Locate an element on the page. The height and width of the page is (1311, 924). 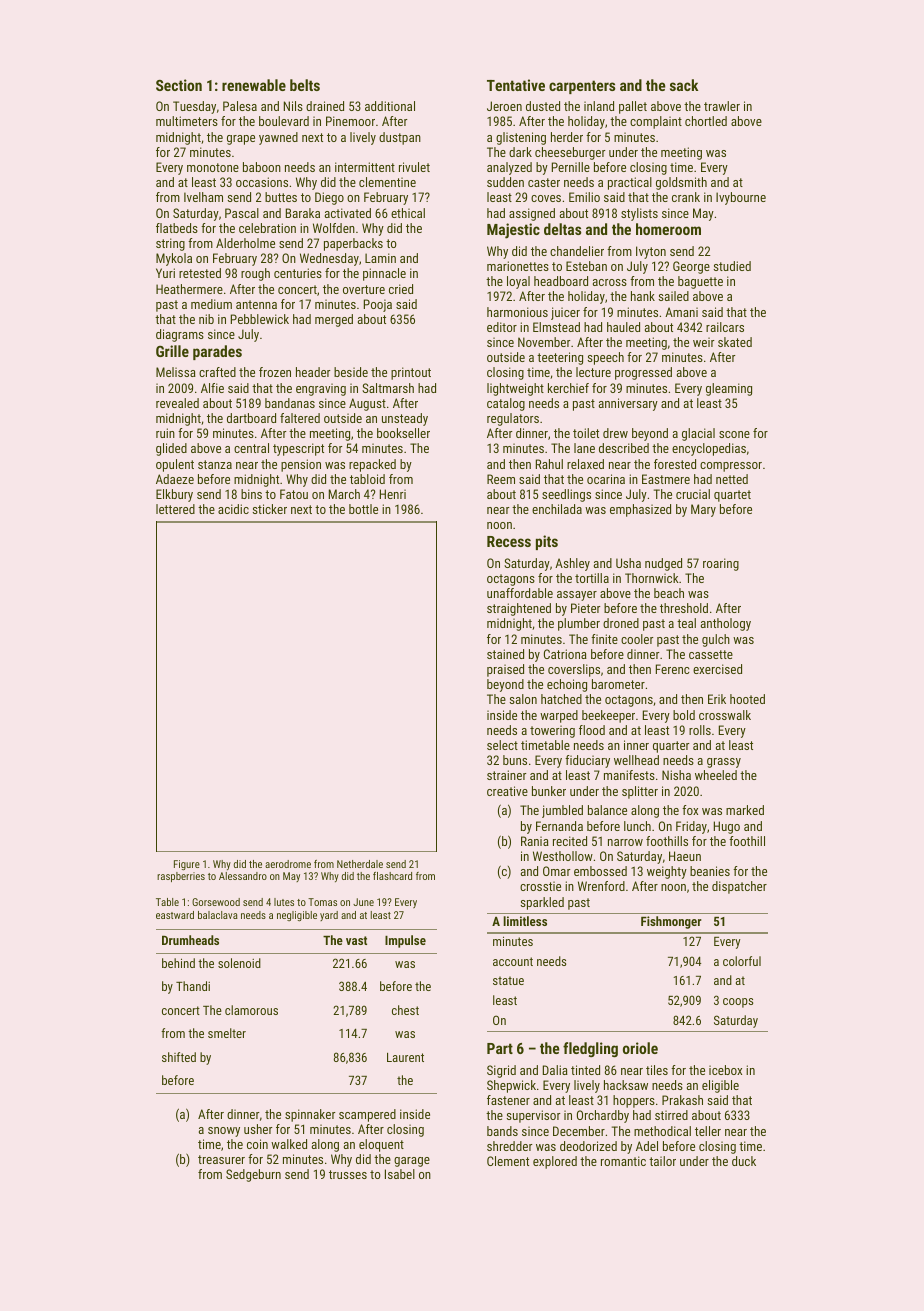
Grille is located at coordinates (172, 351).
